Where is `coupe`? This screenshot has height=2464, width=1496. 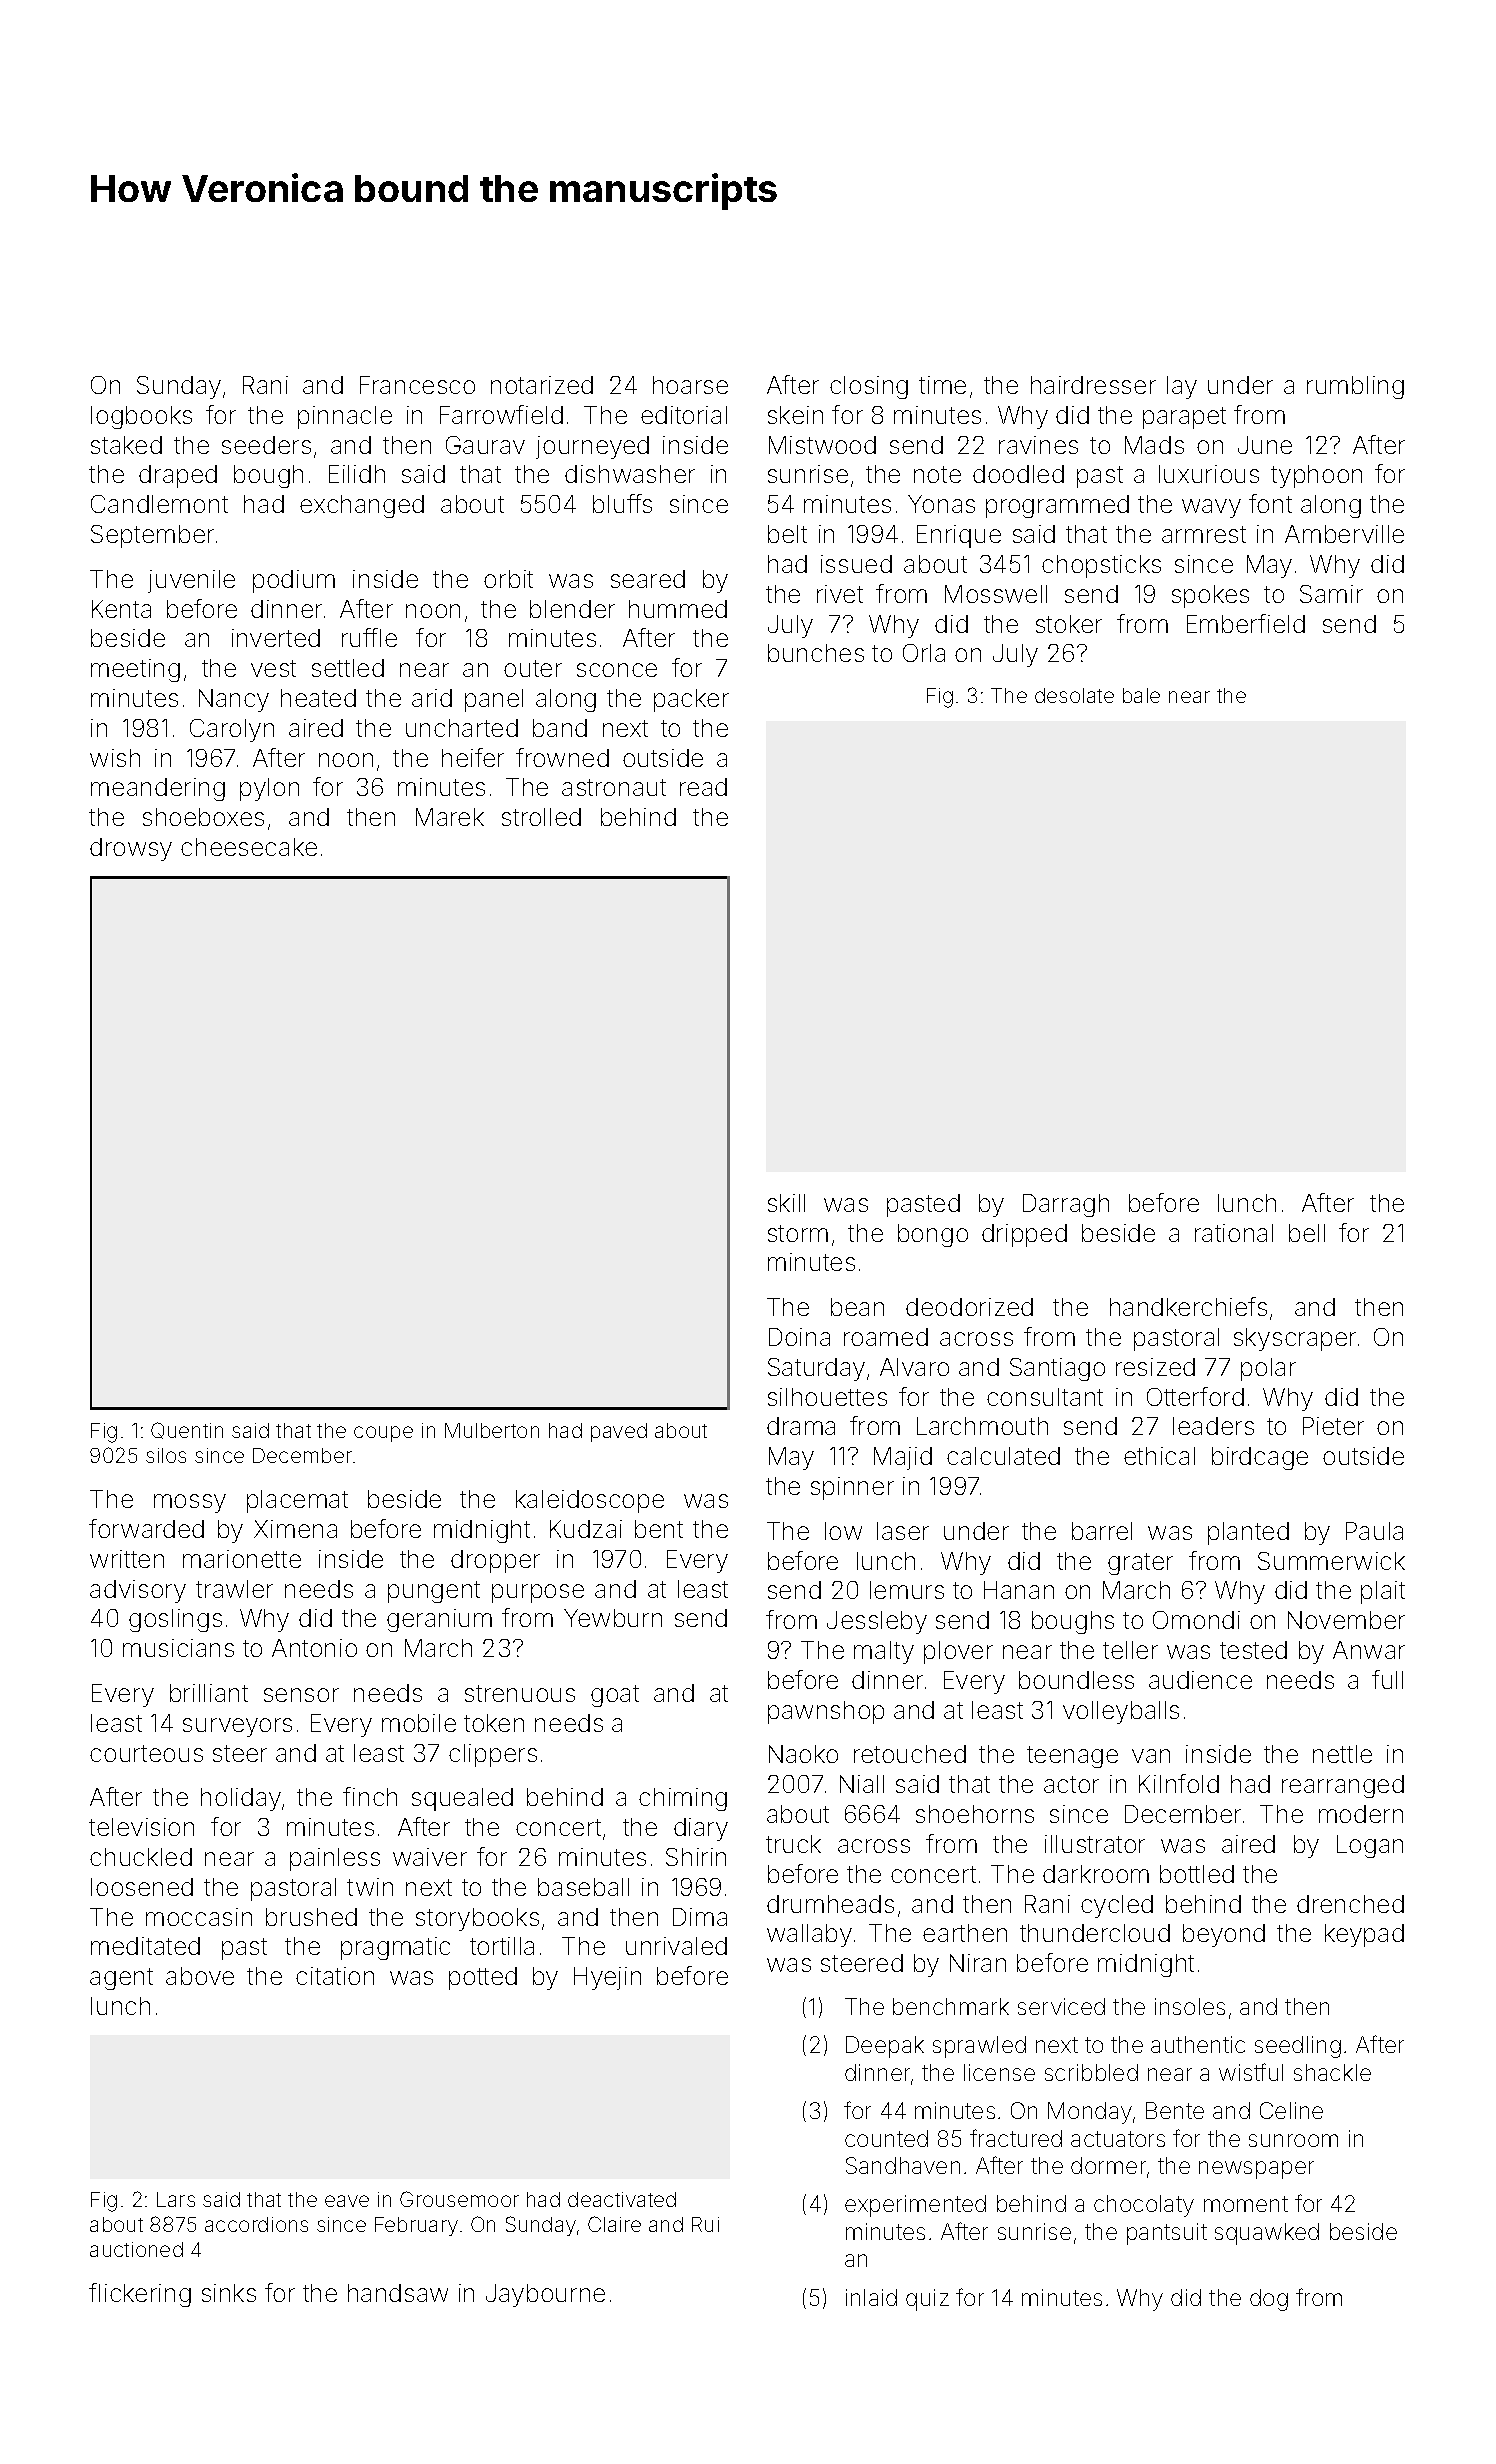
coupe is located at coordinates (383, 1434).
